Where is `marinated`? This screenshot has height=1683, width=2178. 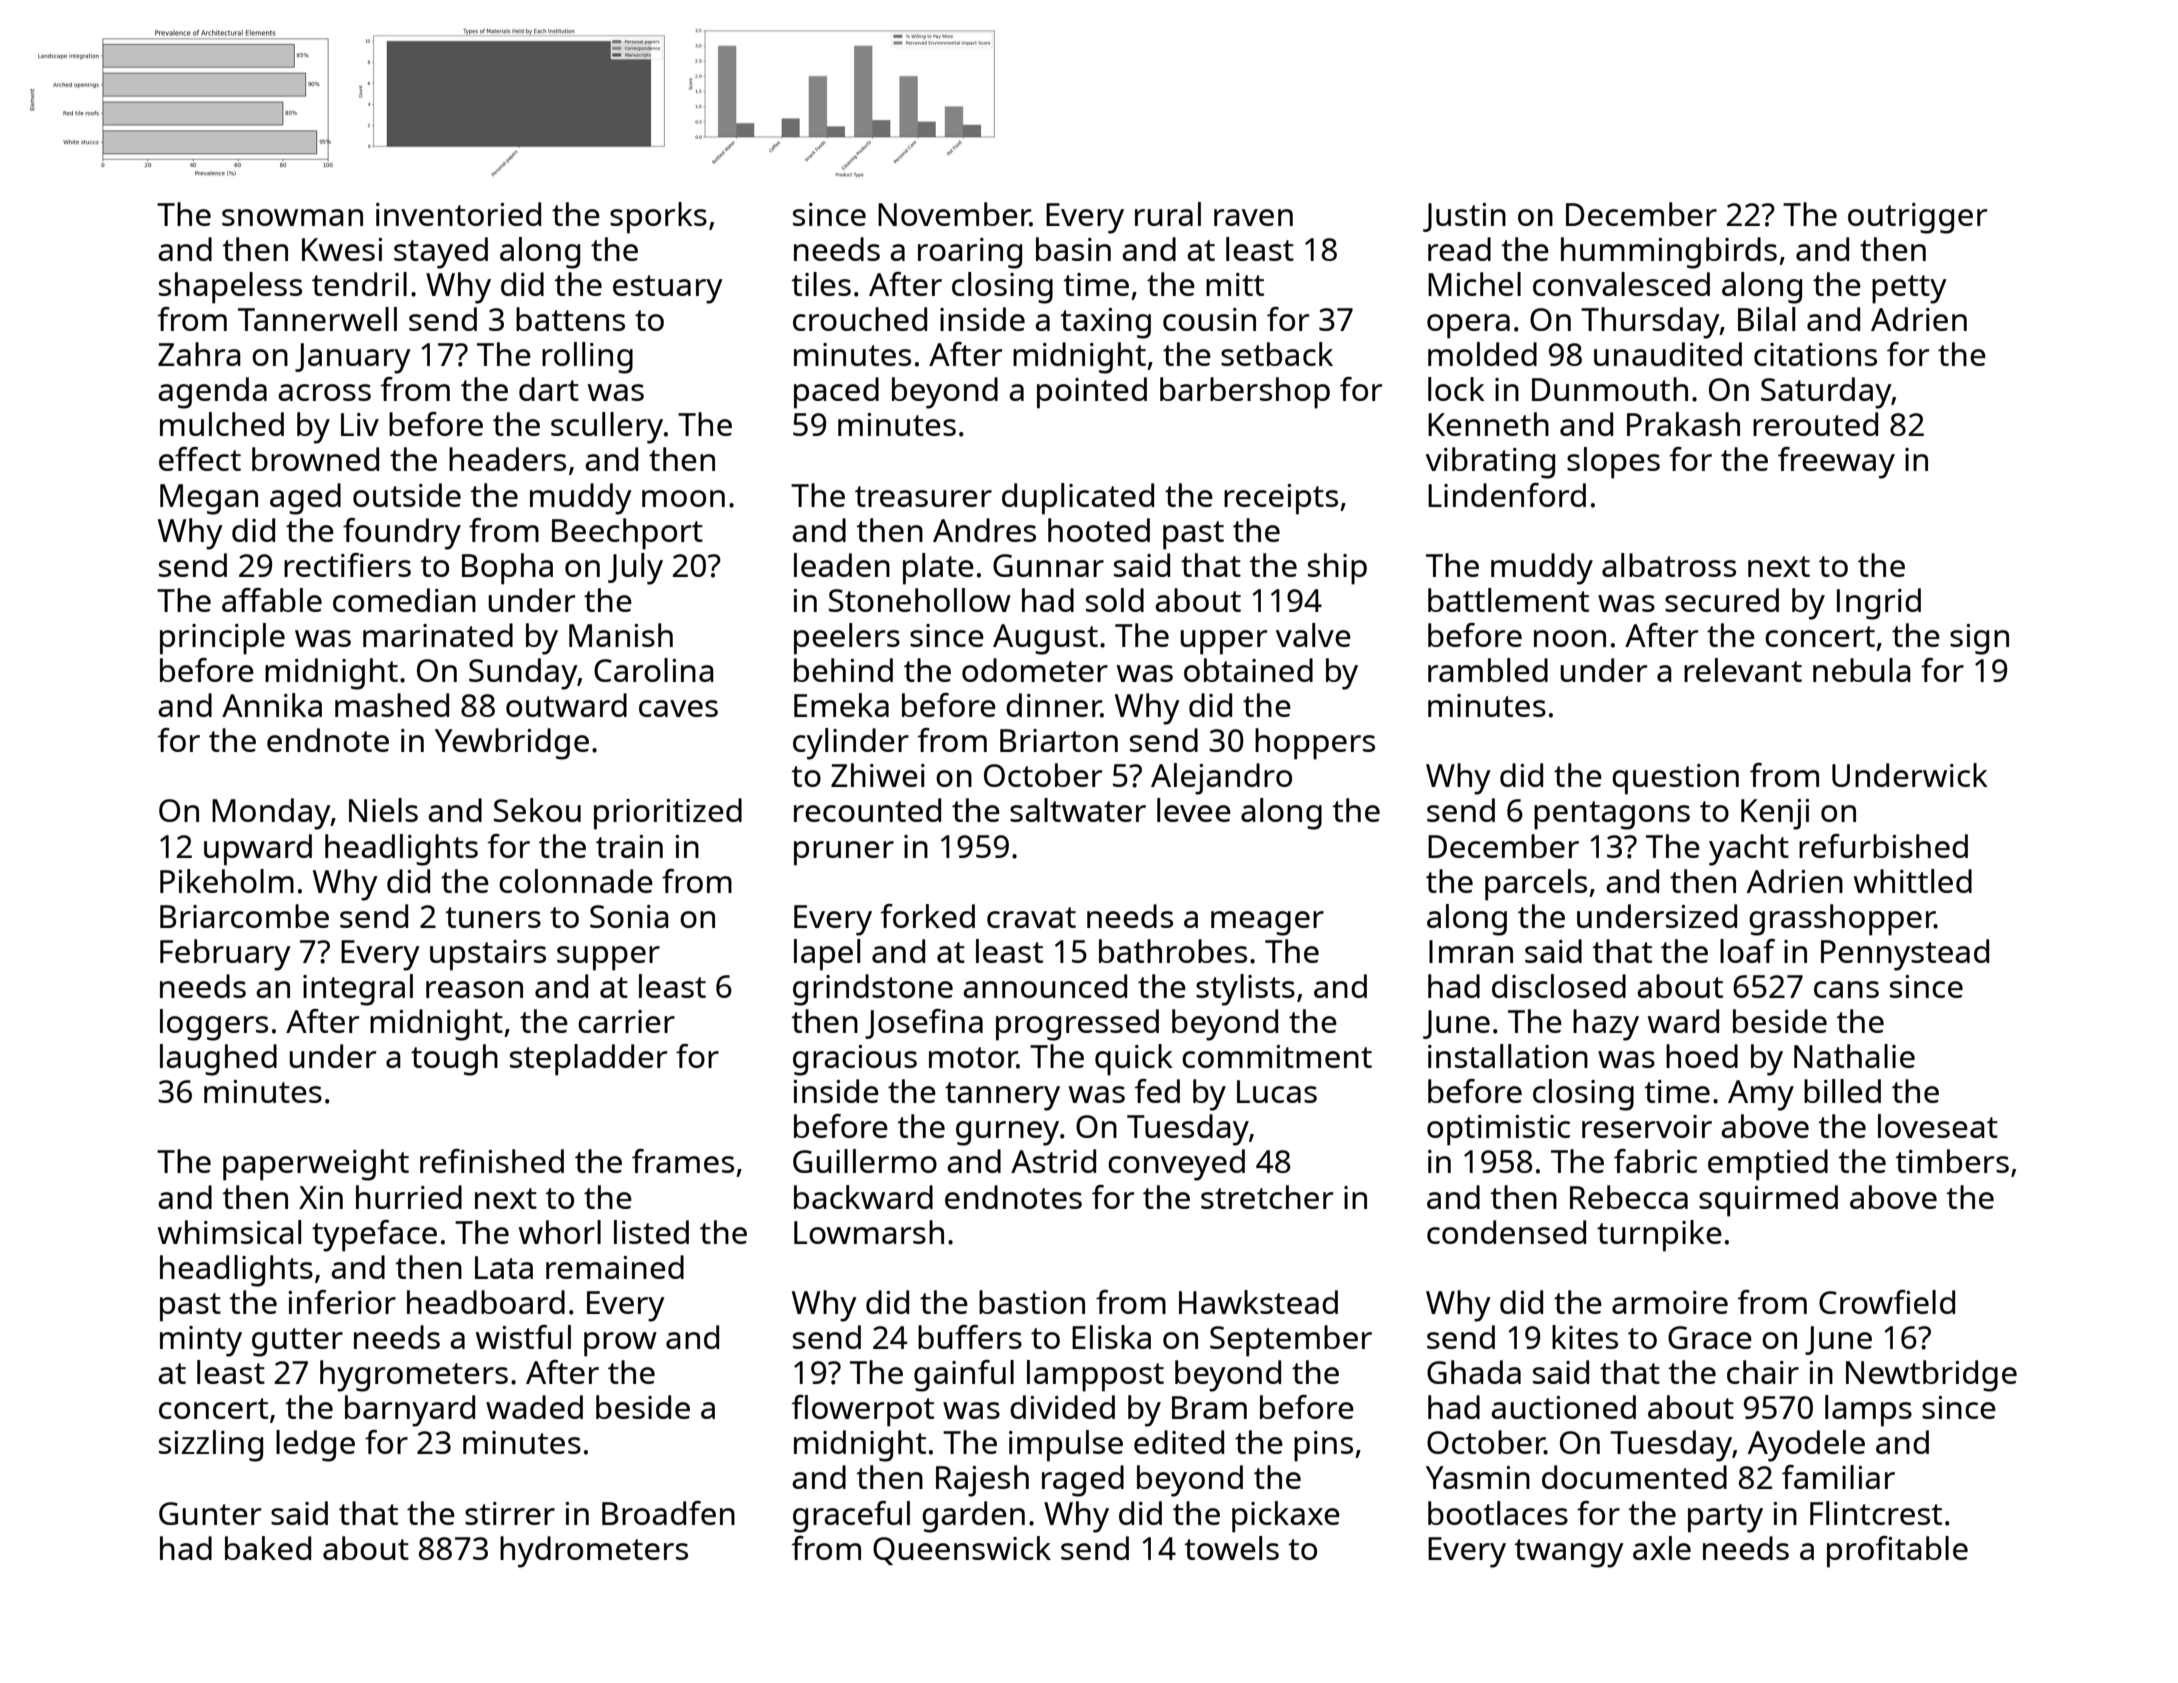
marinated is located at coordinates (438, 635).
